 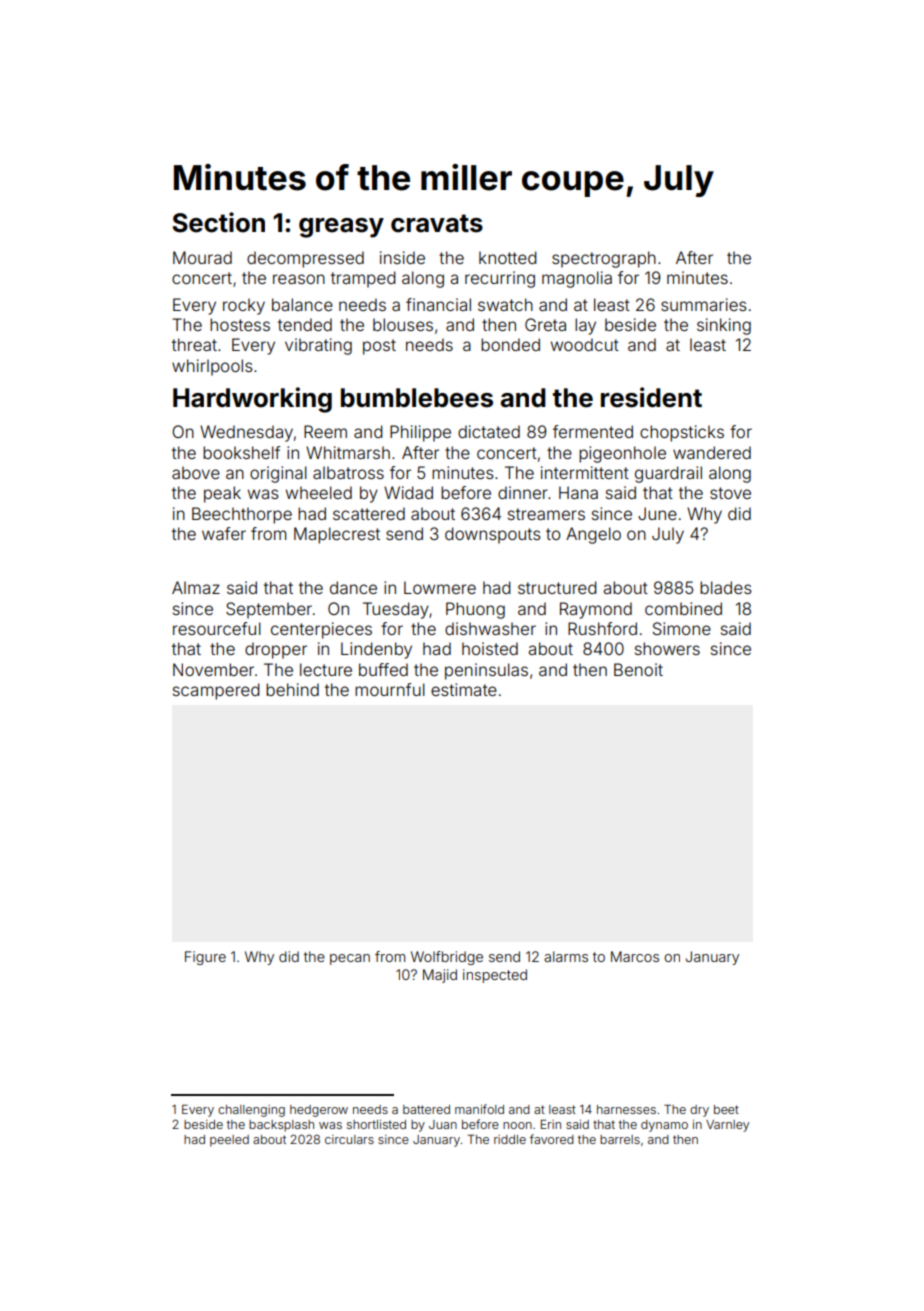 I want to click on favored, so click(x=552, y=1139).
